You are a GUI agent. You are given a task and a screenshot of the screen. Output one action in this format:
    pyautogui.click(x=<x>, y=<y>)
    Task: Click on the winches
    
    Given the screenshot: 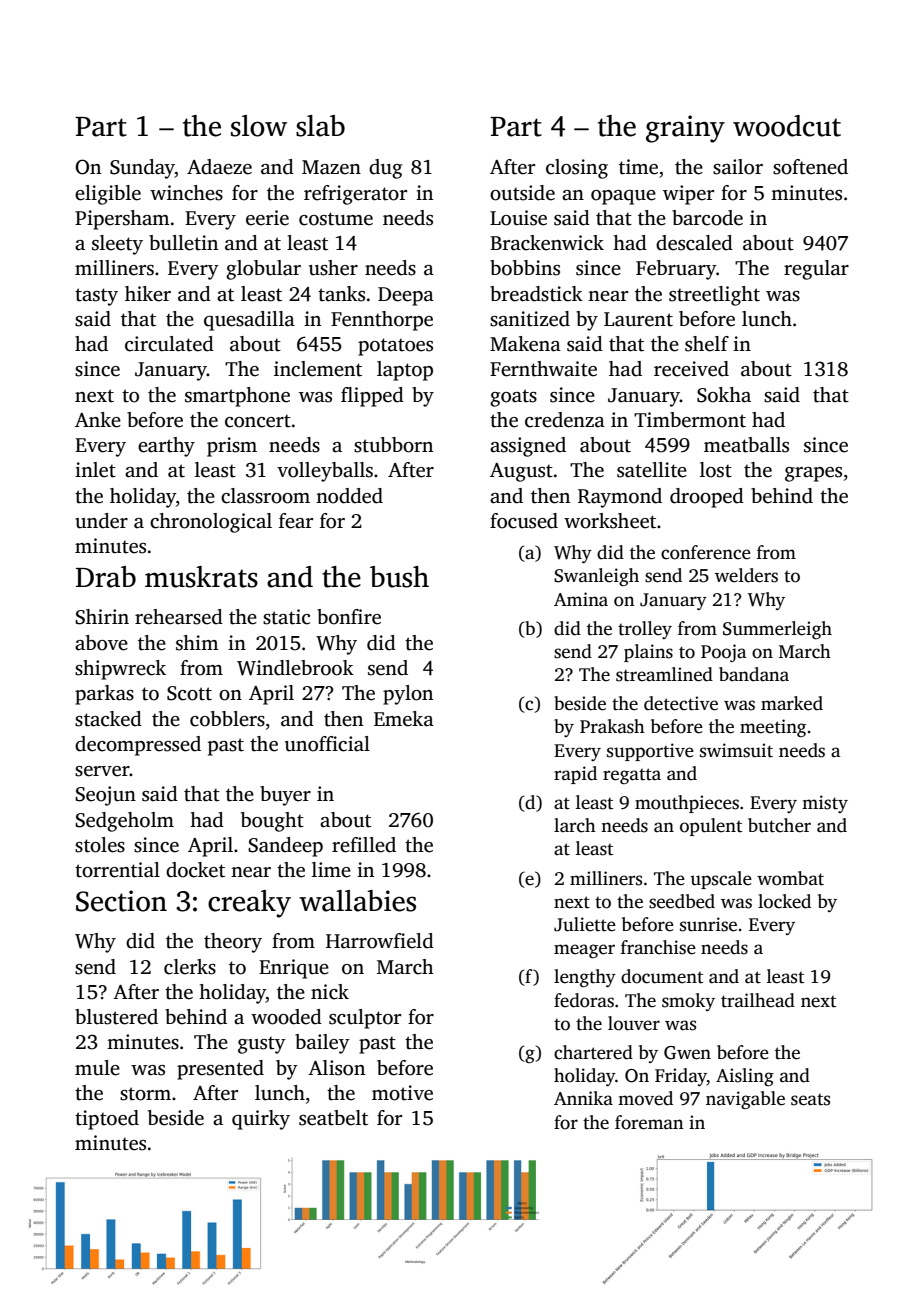 What is the action you would take?
    pyautogui.click(x=186, y=193)
